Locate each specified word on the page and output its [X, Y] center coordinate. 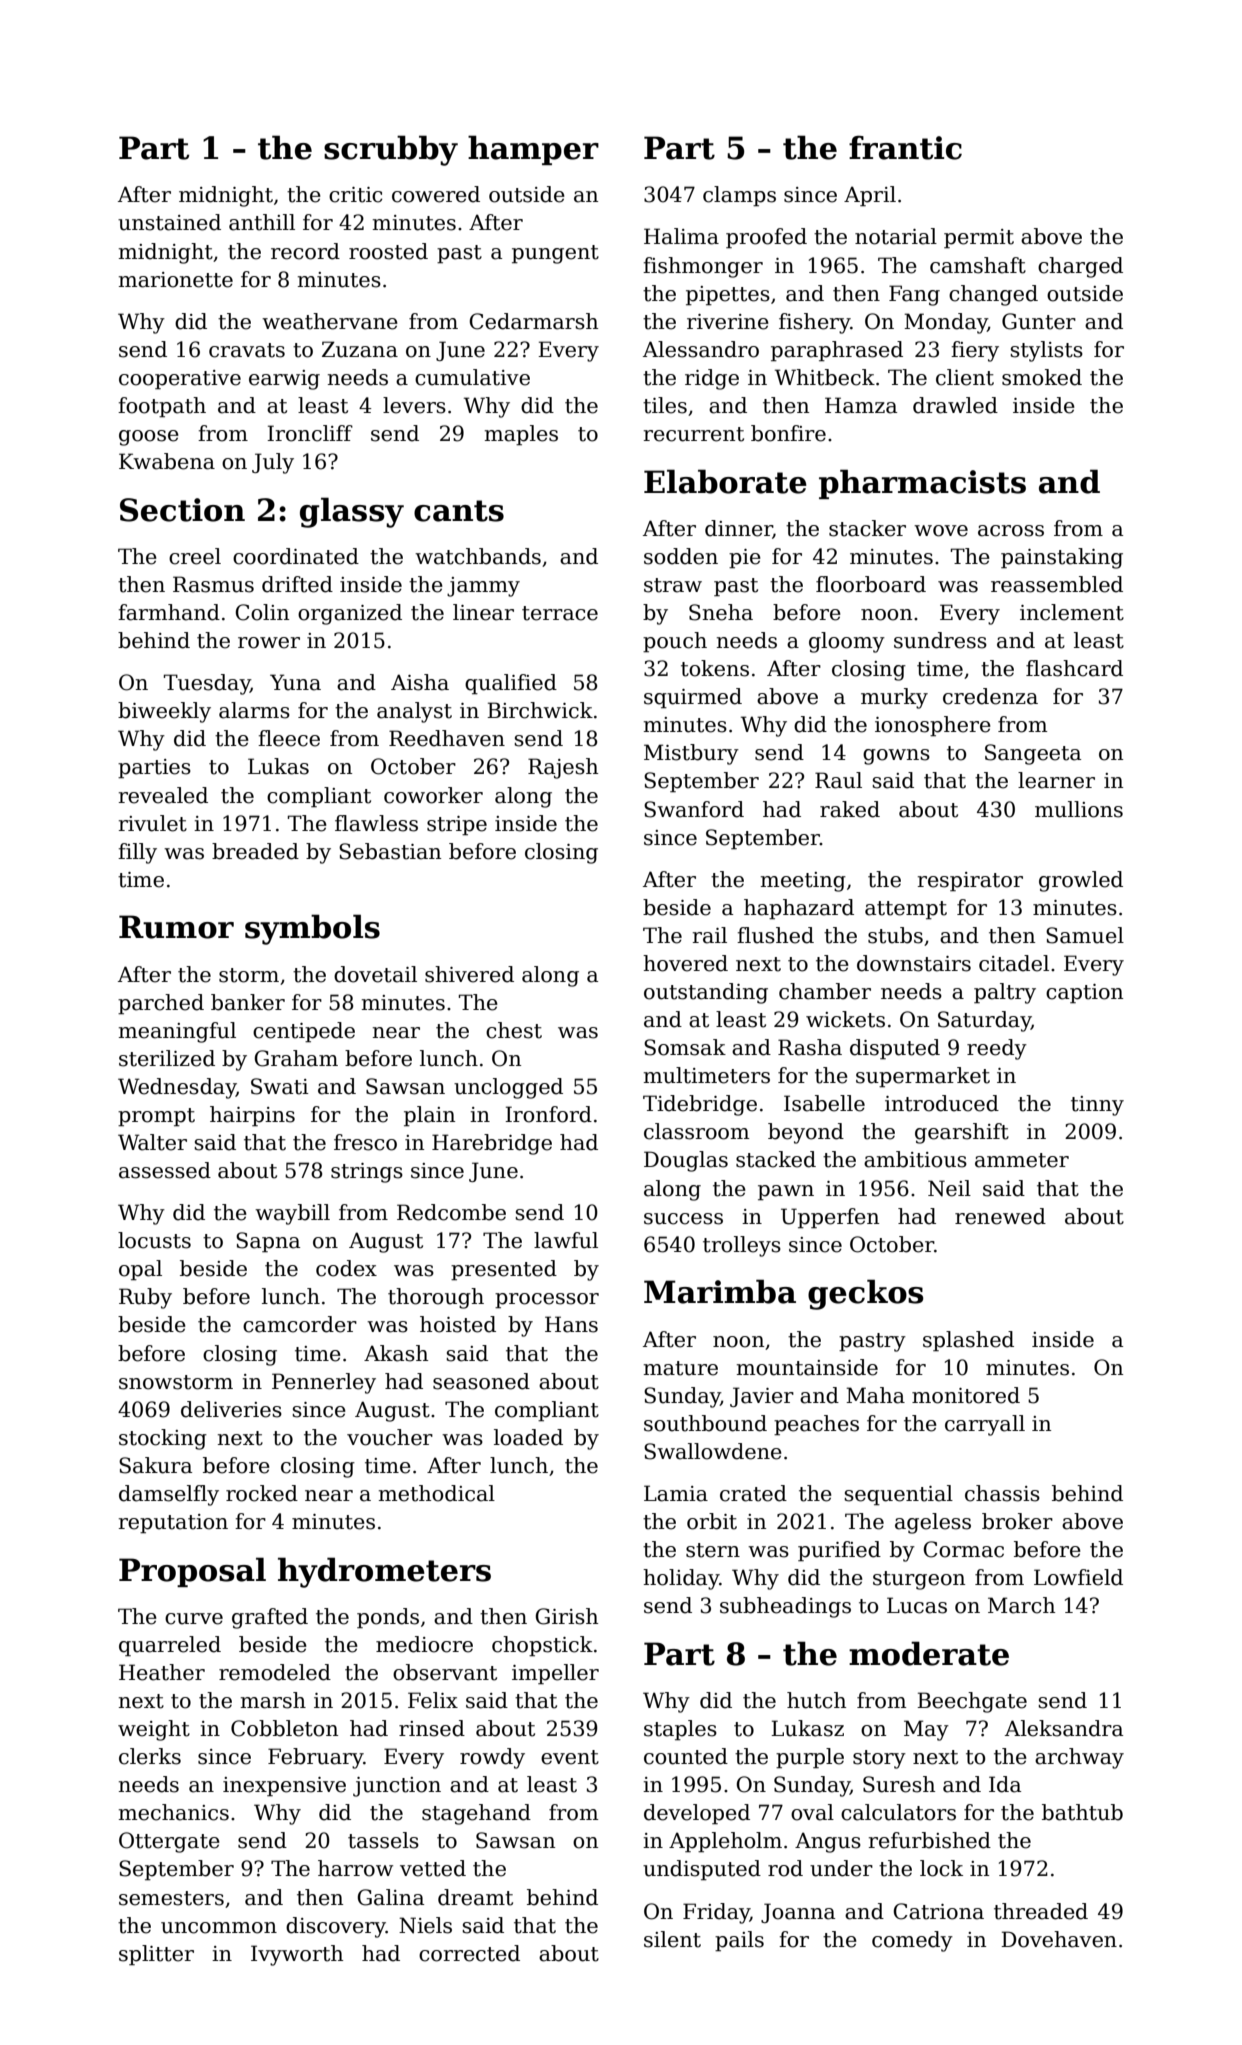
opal [140, 1270]
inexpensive [284, 1787]
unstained [169, 222]
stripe [457, 826]
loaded [528, 1437]
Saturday [984, 1021]
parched [161, 1004]
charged [1080, 267]
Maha [875, 1395]
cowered [436, 194]
